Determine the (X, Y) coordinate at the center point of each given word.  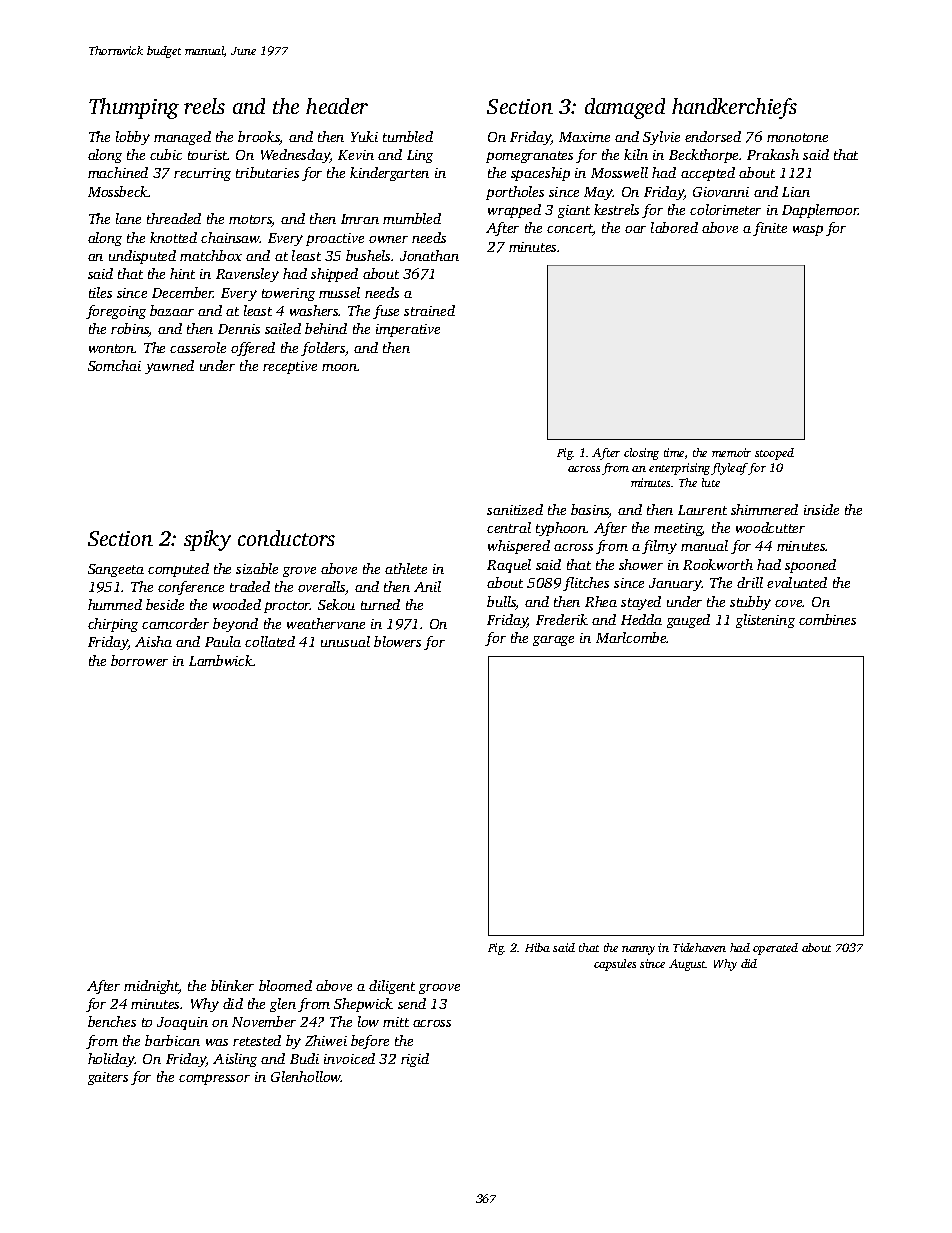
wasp (808, 230)
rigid (415, 1060)
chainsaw (230, 237)
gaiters (108, 1078)
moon (340, 367)
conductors (286, 538)
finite (770, 229)
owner (388, 239)
